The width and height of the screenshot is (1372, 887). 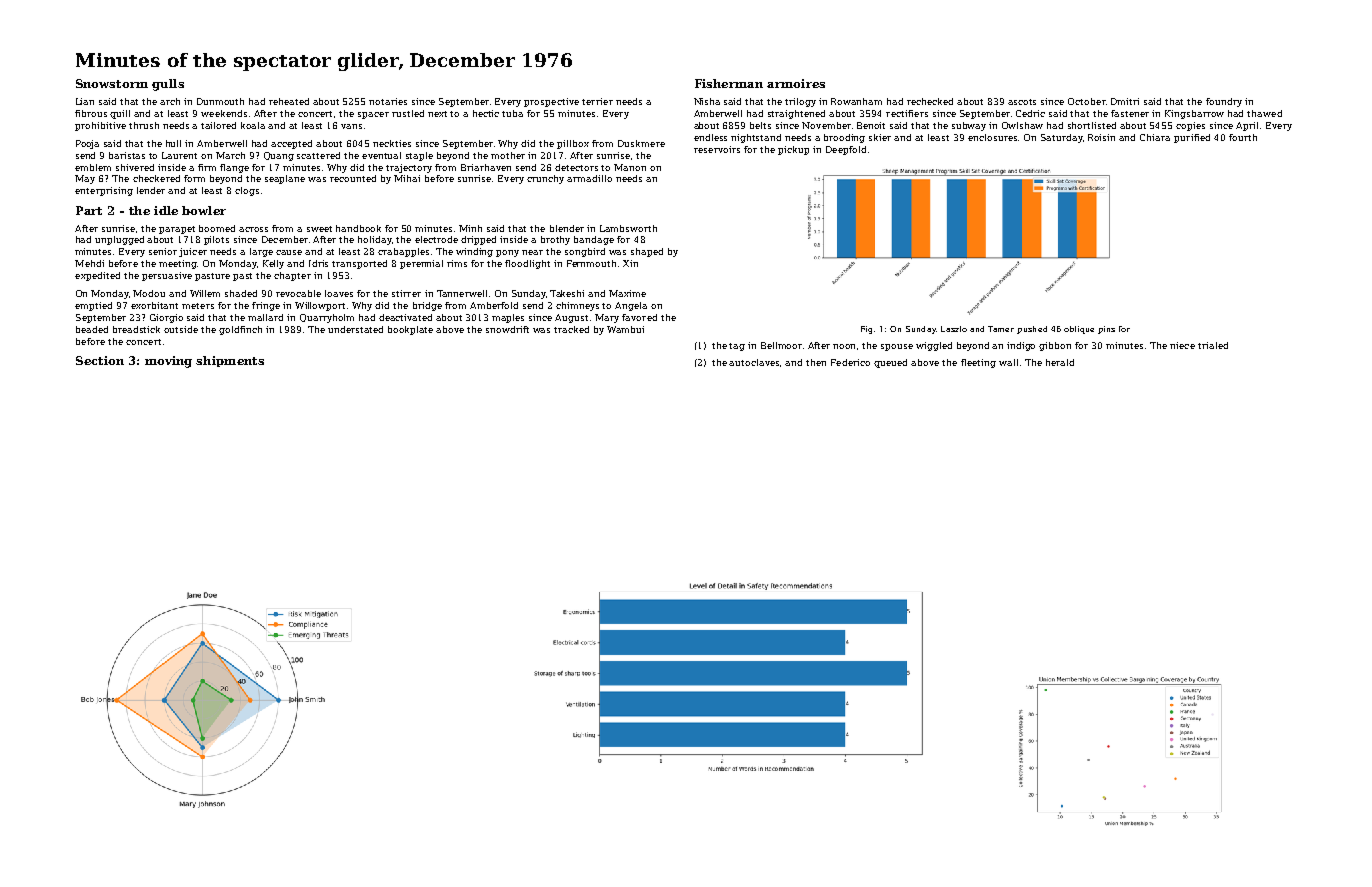 What do you see at coordinates (353, 178) in the screenshot?
I see `recounted` at bounding box center [353, 178].
